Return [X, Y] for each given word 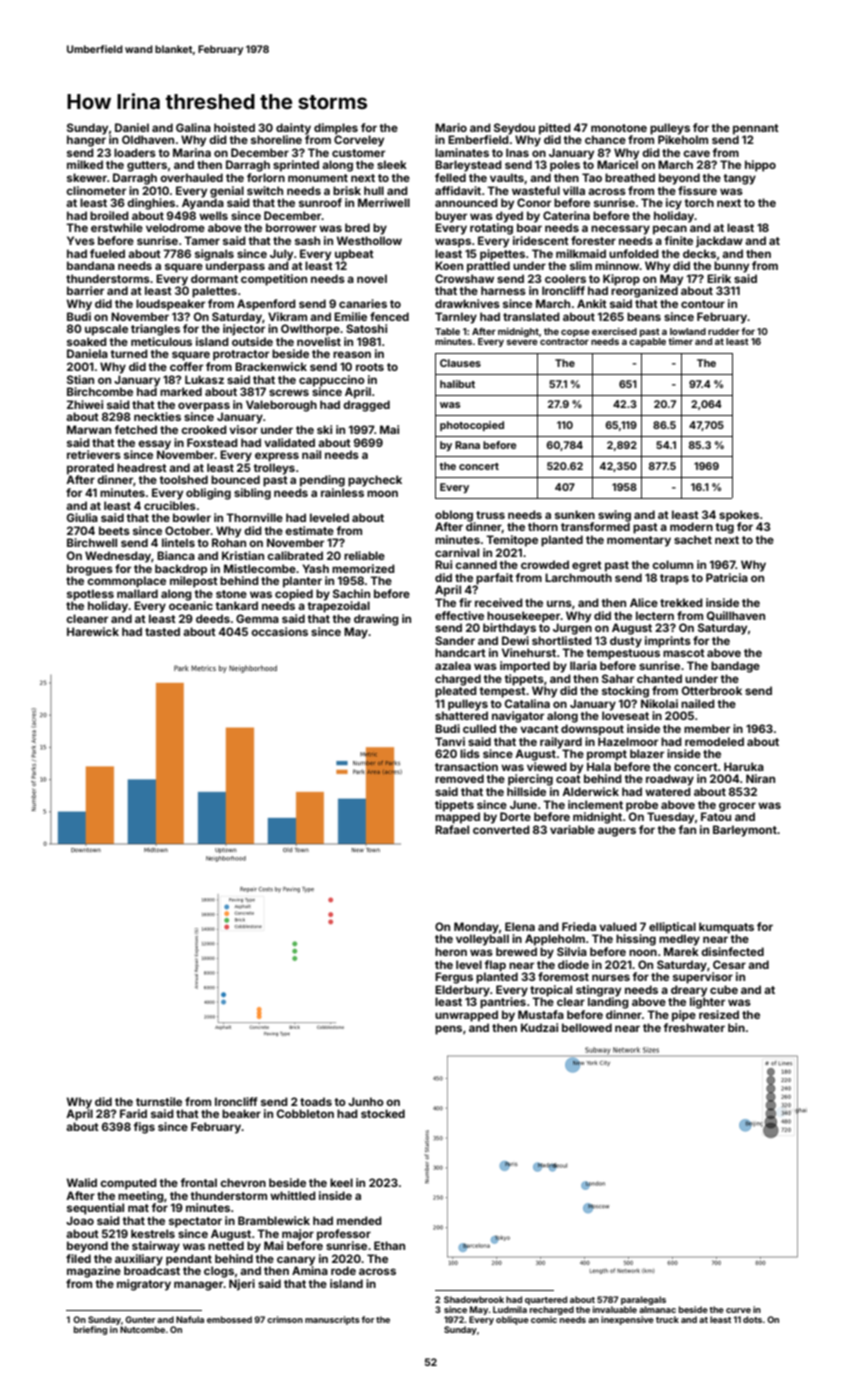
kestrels [153, 1233]
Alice [644, 602]
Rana [467, 445]
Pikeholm [683, 139]
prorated [90, 469]
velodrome [175, 227]
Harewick [93, 631]
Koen [449, 265]
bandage [735, 667]
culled [479, 728]
